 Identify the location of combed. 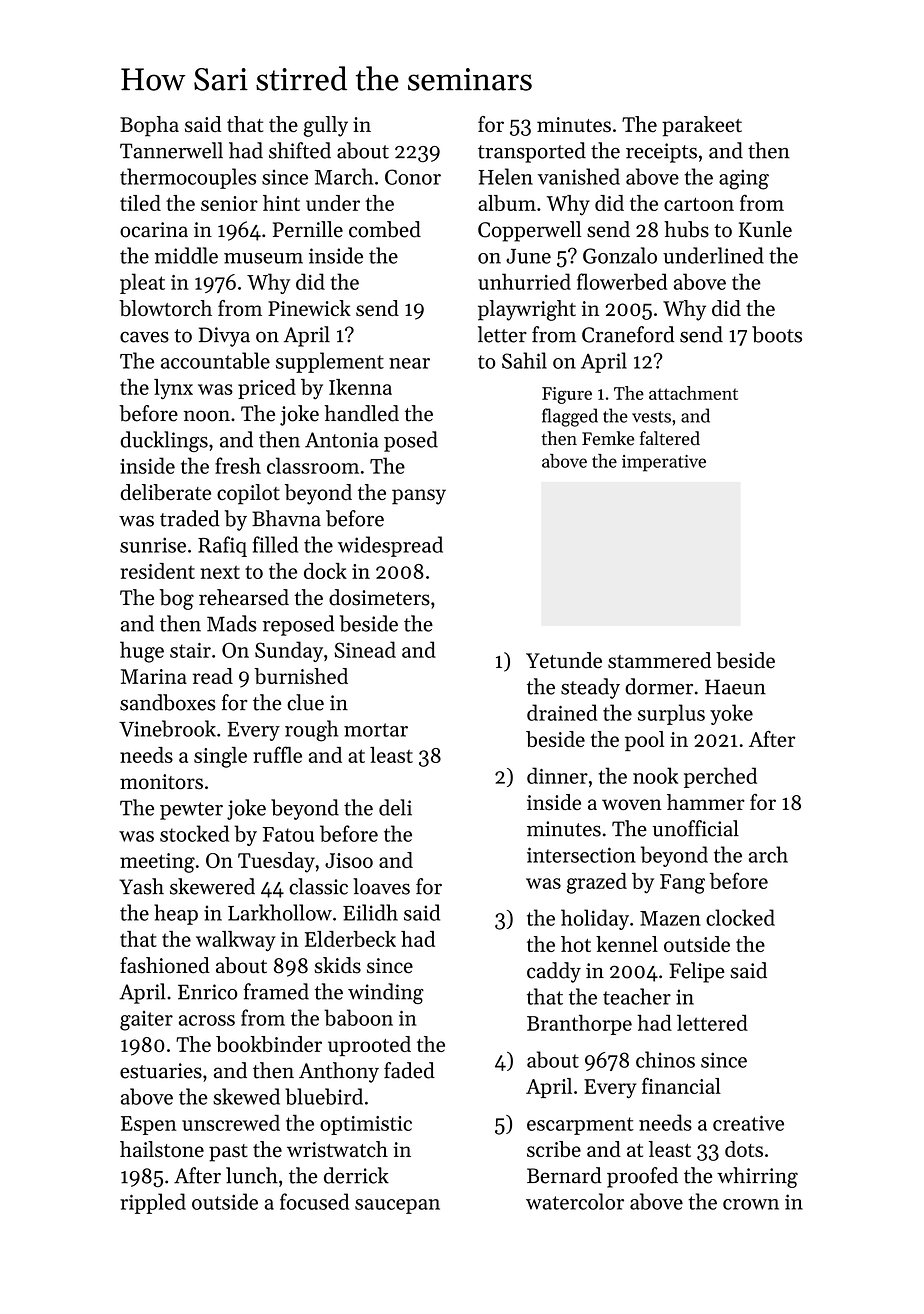
(385, 229).
